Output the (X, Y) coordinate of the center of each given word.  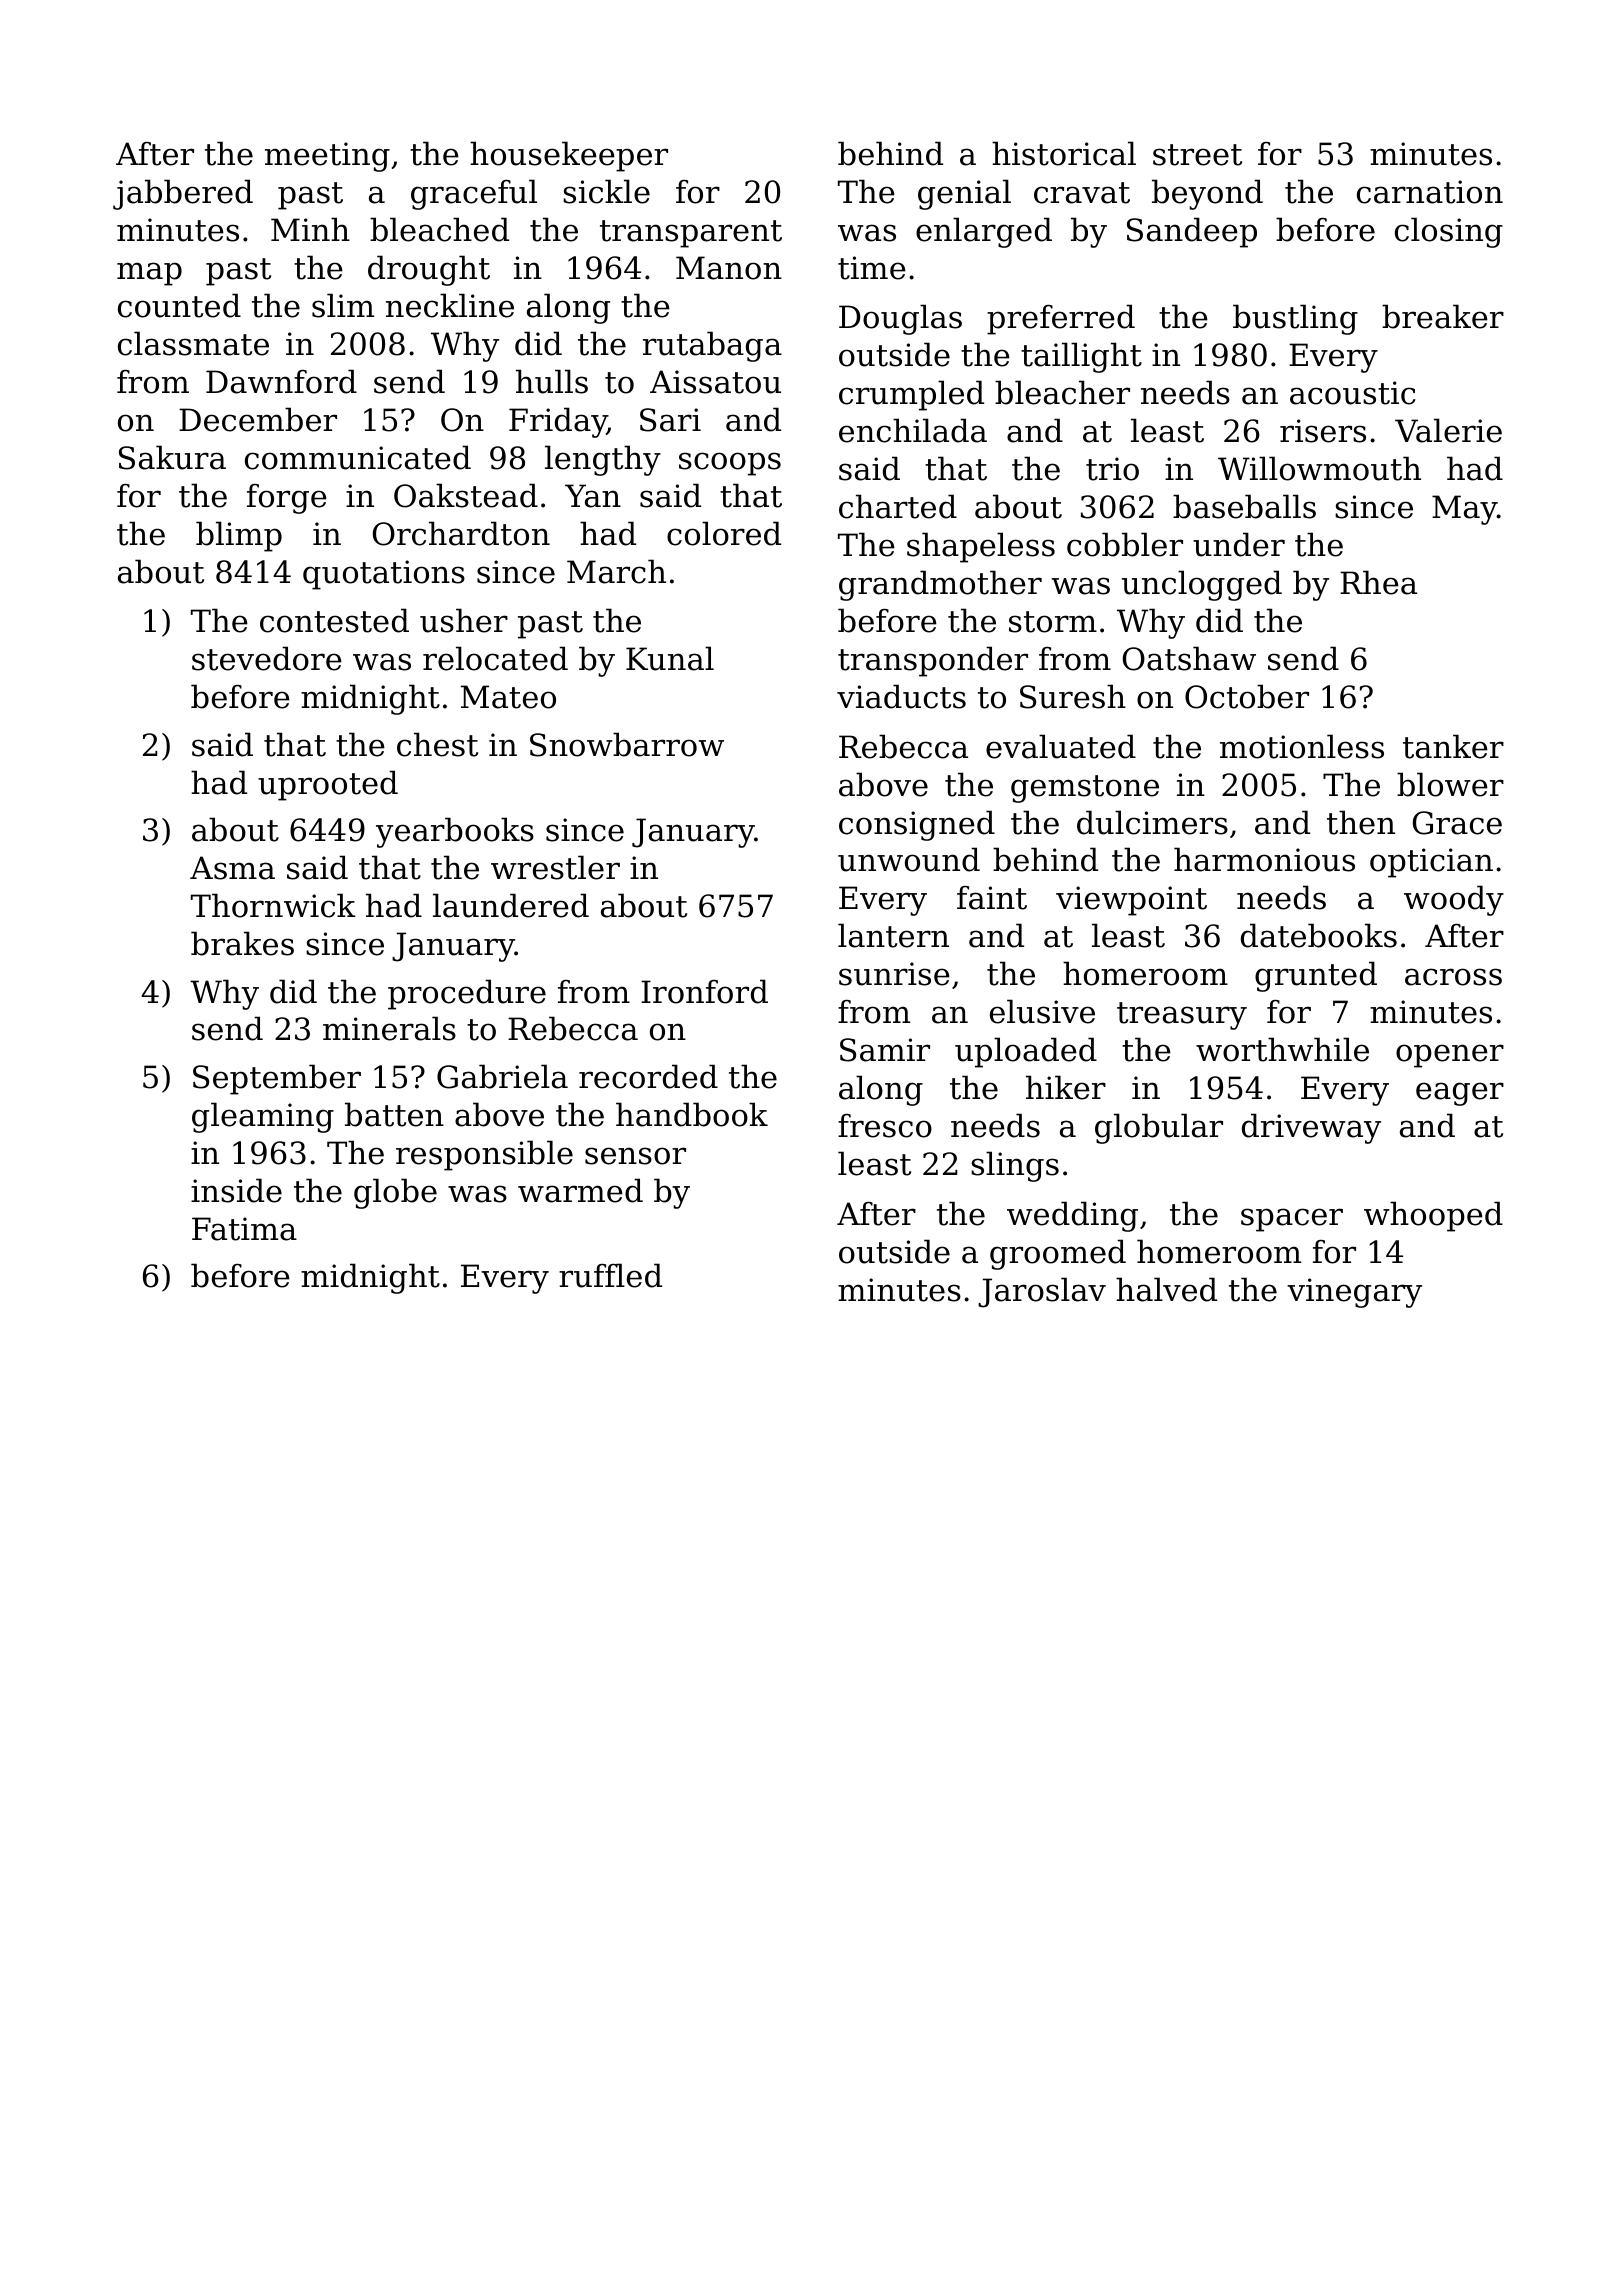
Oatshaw (1189, 658)
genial (964, 194)
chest (437, 744)
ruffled (610, 1275)
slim (343, 305)
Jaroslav (1042, 1292)
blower (1450, 784)
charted (898, 506)
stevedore (267, 658)
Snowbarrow (627, 744)
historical (1064, 153)
